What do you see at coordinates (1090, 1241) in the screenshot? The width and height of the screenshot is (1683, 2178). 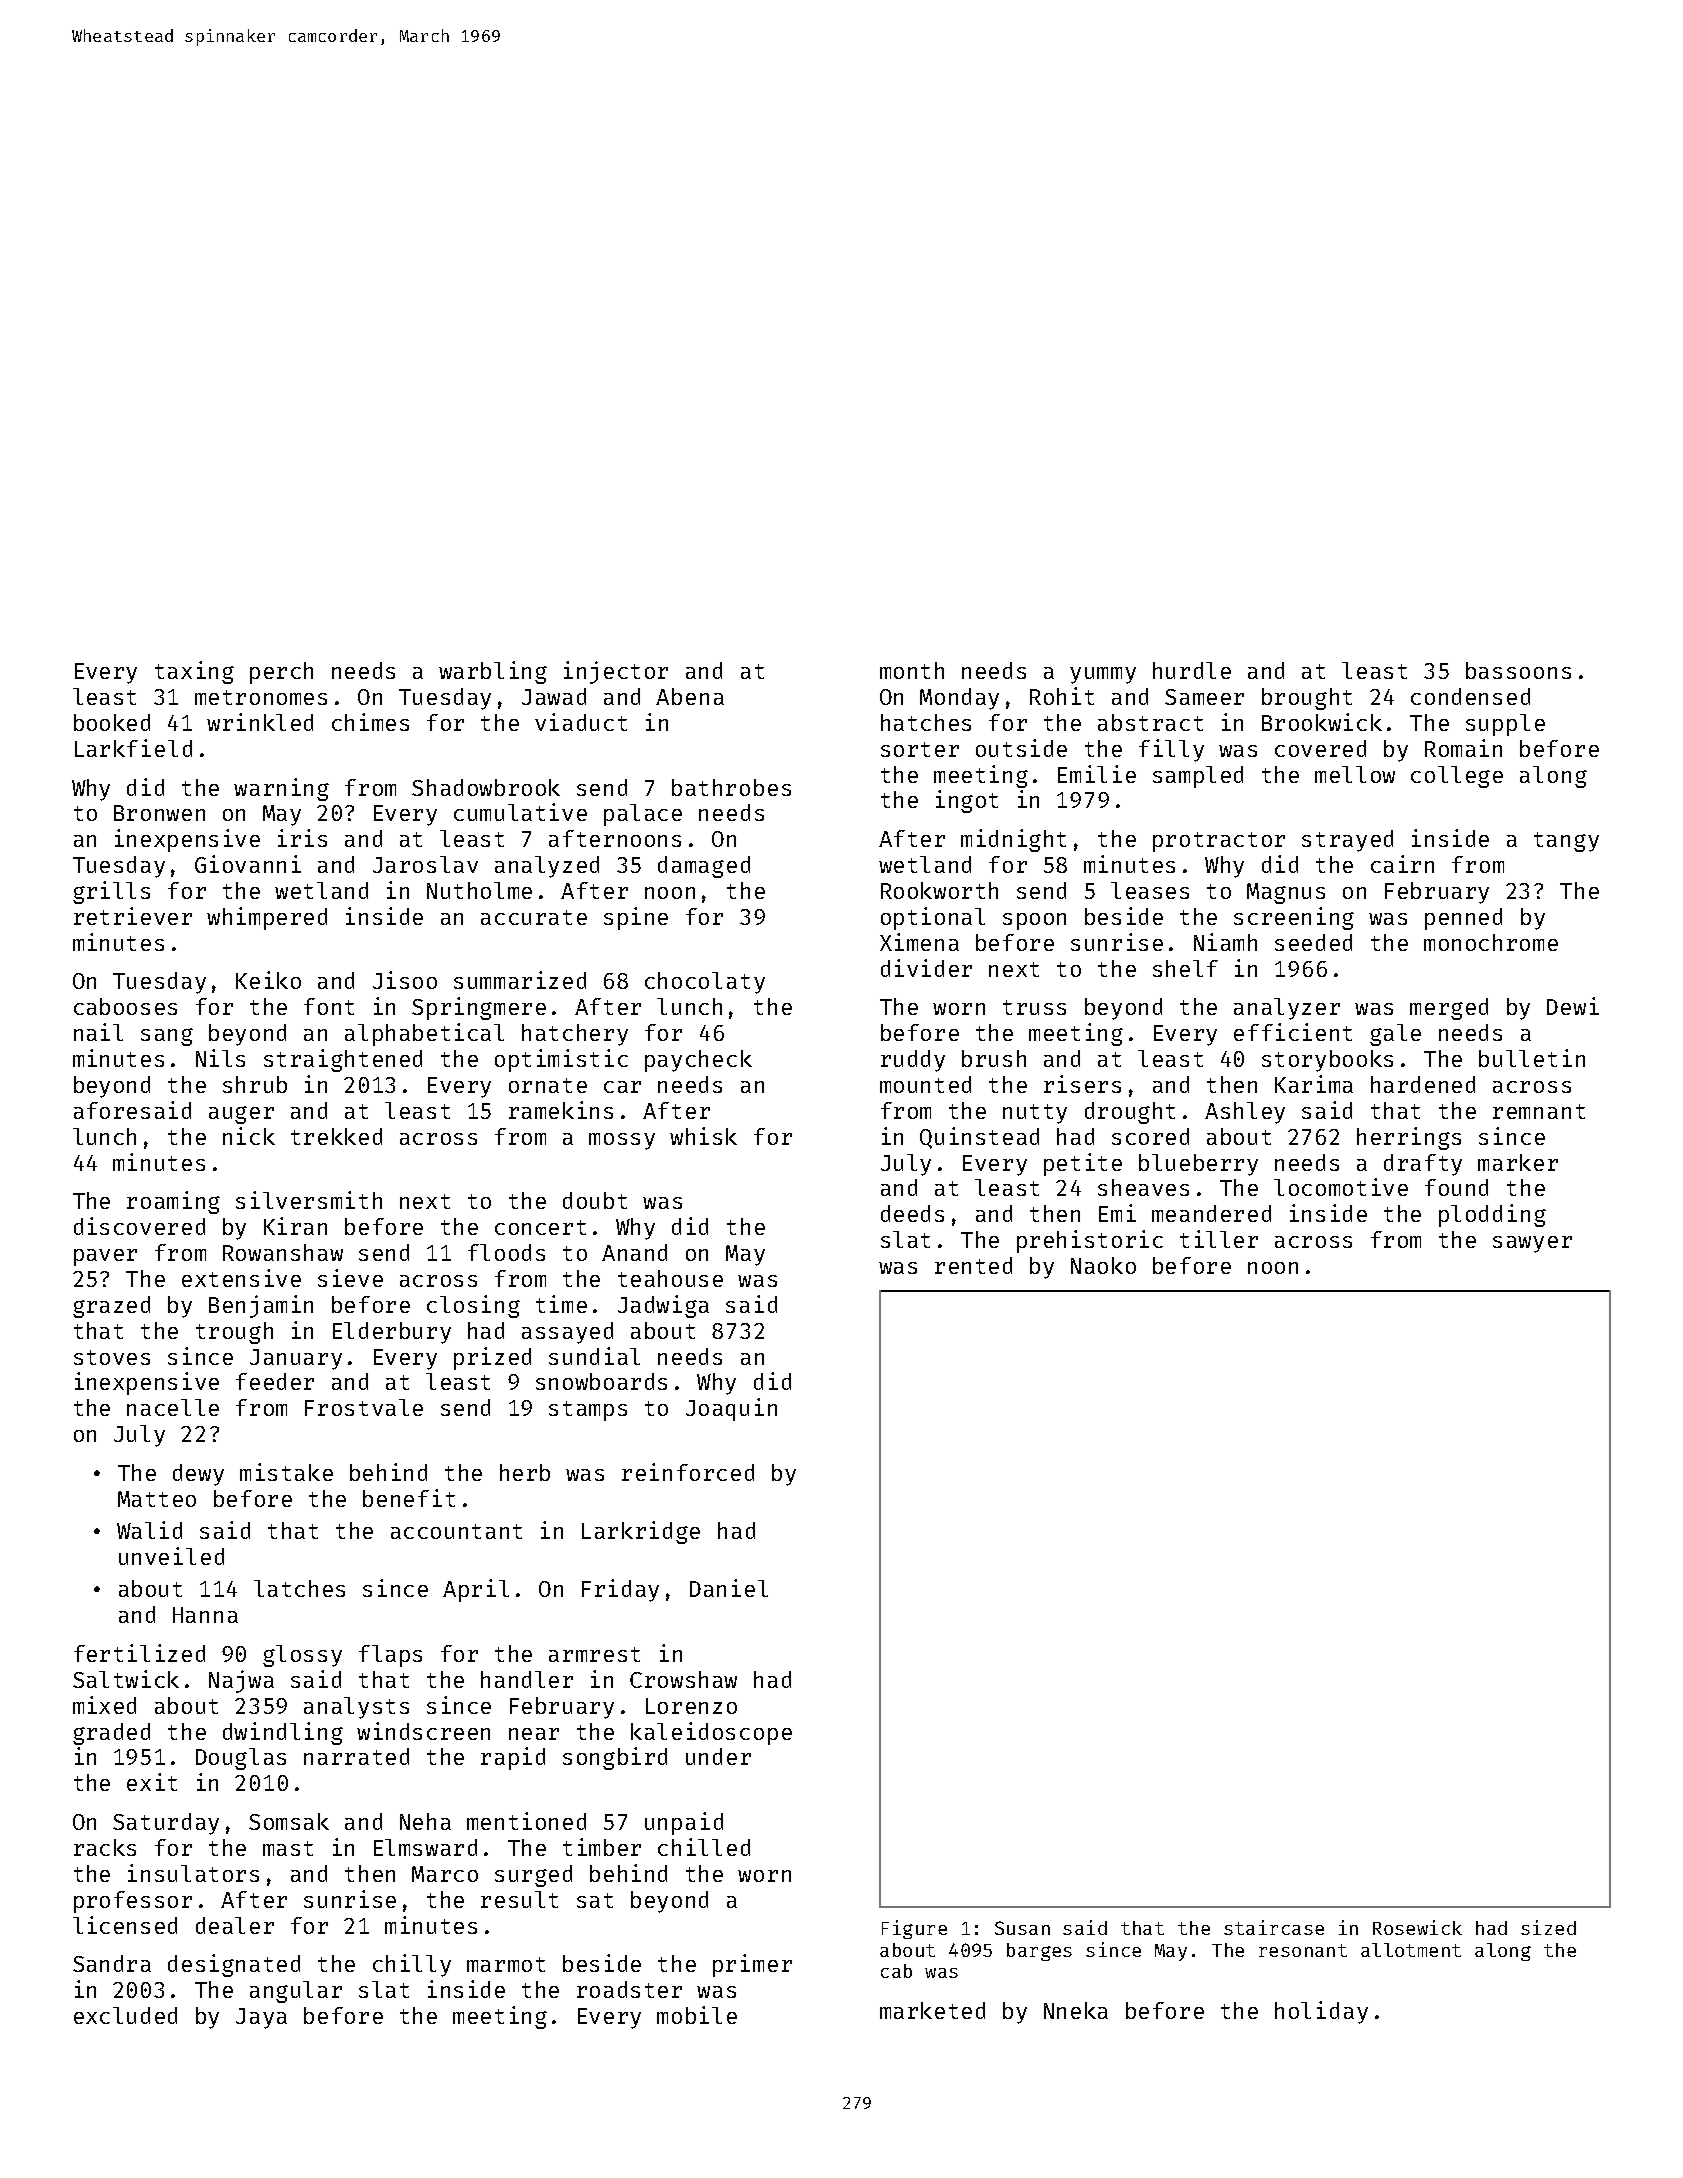 I see `prehistoric` at bounding box center [1090, 1241].
